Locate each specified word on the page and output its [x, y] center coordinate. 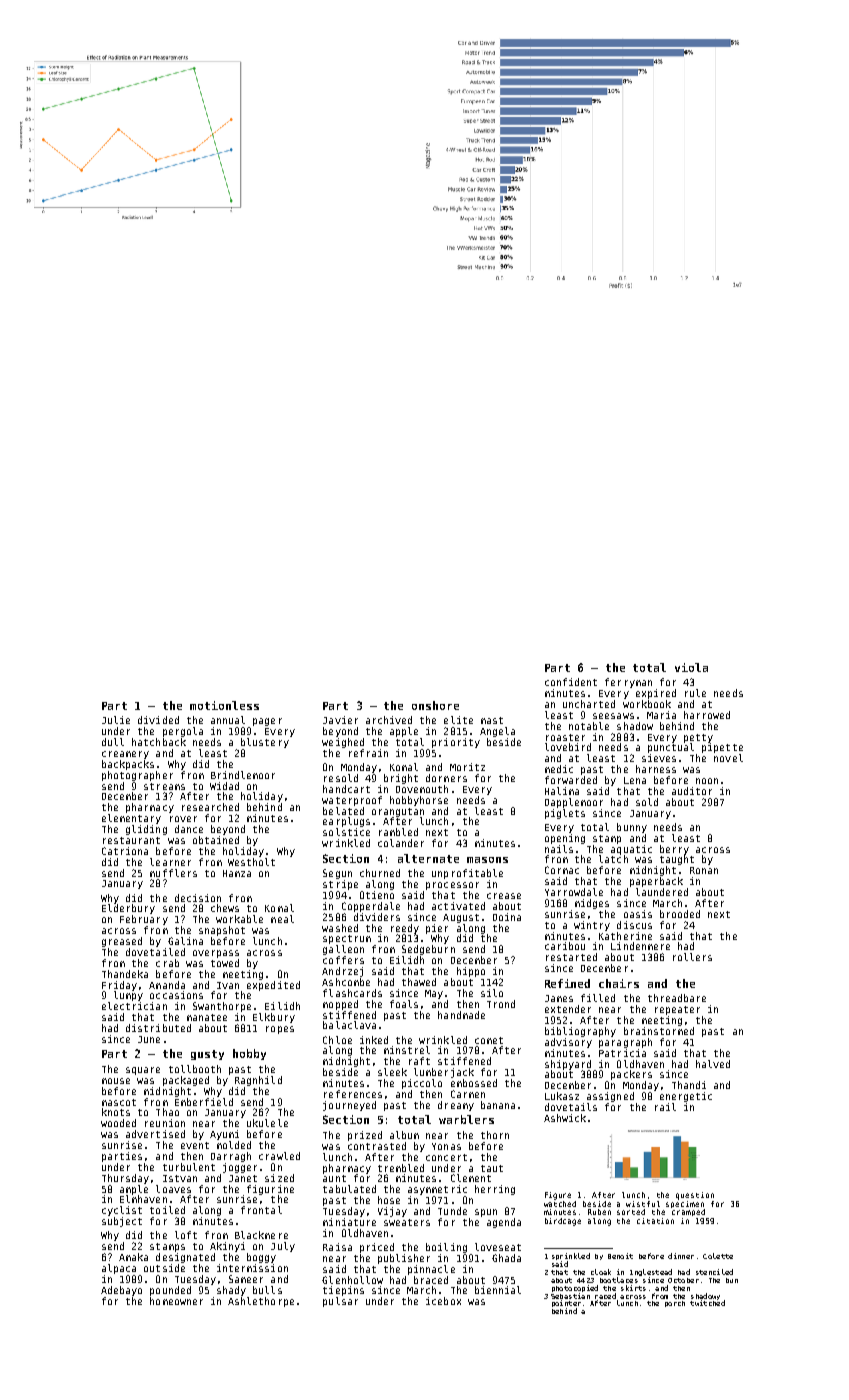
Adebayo [121, 1291]
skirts [633, 1288]
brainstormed [659, 1031]
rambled [398, 832]
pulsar [340, 1302]
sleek [392, 1072]
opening [565, 839]
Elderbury [128, 909]
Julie [116, 720]
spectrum [347, 939]
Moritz [467, 767]
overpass [216, 954]
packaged [186, 1081]
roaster [565, 737]
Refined [567, 983]
